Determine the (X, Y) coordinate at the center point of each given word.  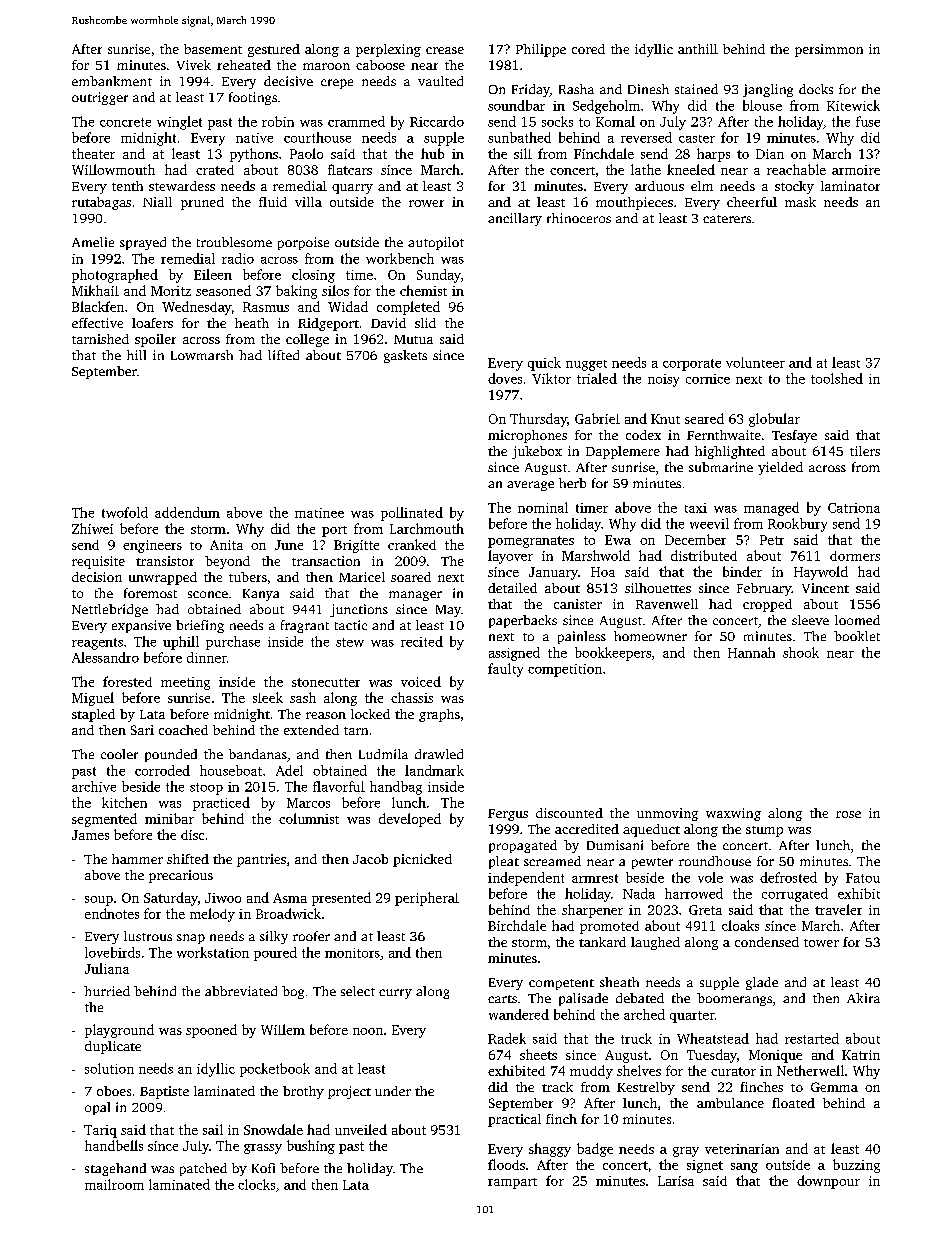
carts (502, 999)
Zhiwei (92, 528)
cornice (708, 379)
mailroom (114, 1184)
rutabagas (101, 203)
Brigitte (356, 546)
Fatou (863, 878)
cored (588, 49)
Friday (531, 90)
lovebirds (112, 952)
